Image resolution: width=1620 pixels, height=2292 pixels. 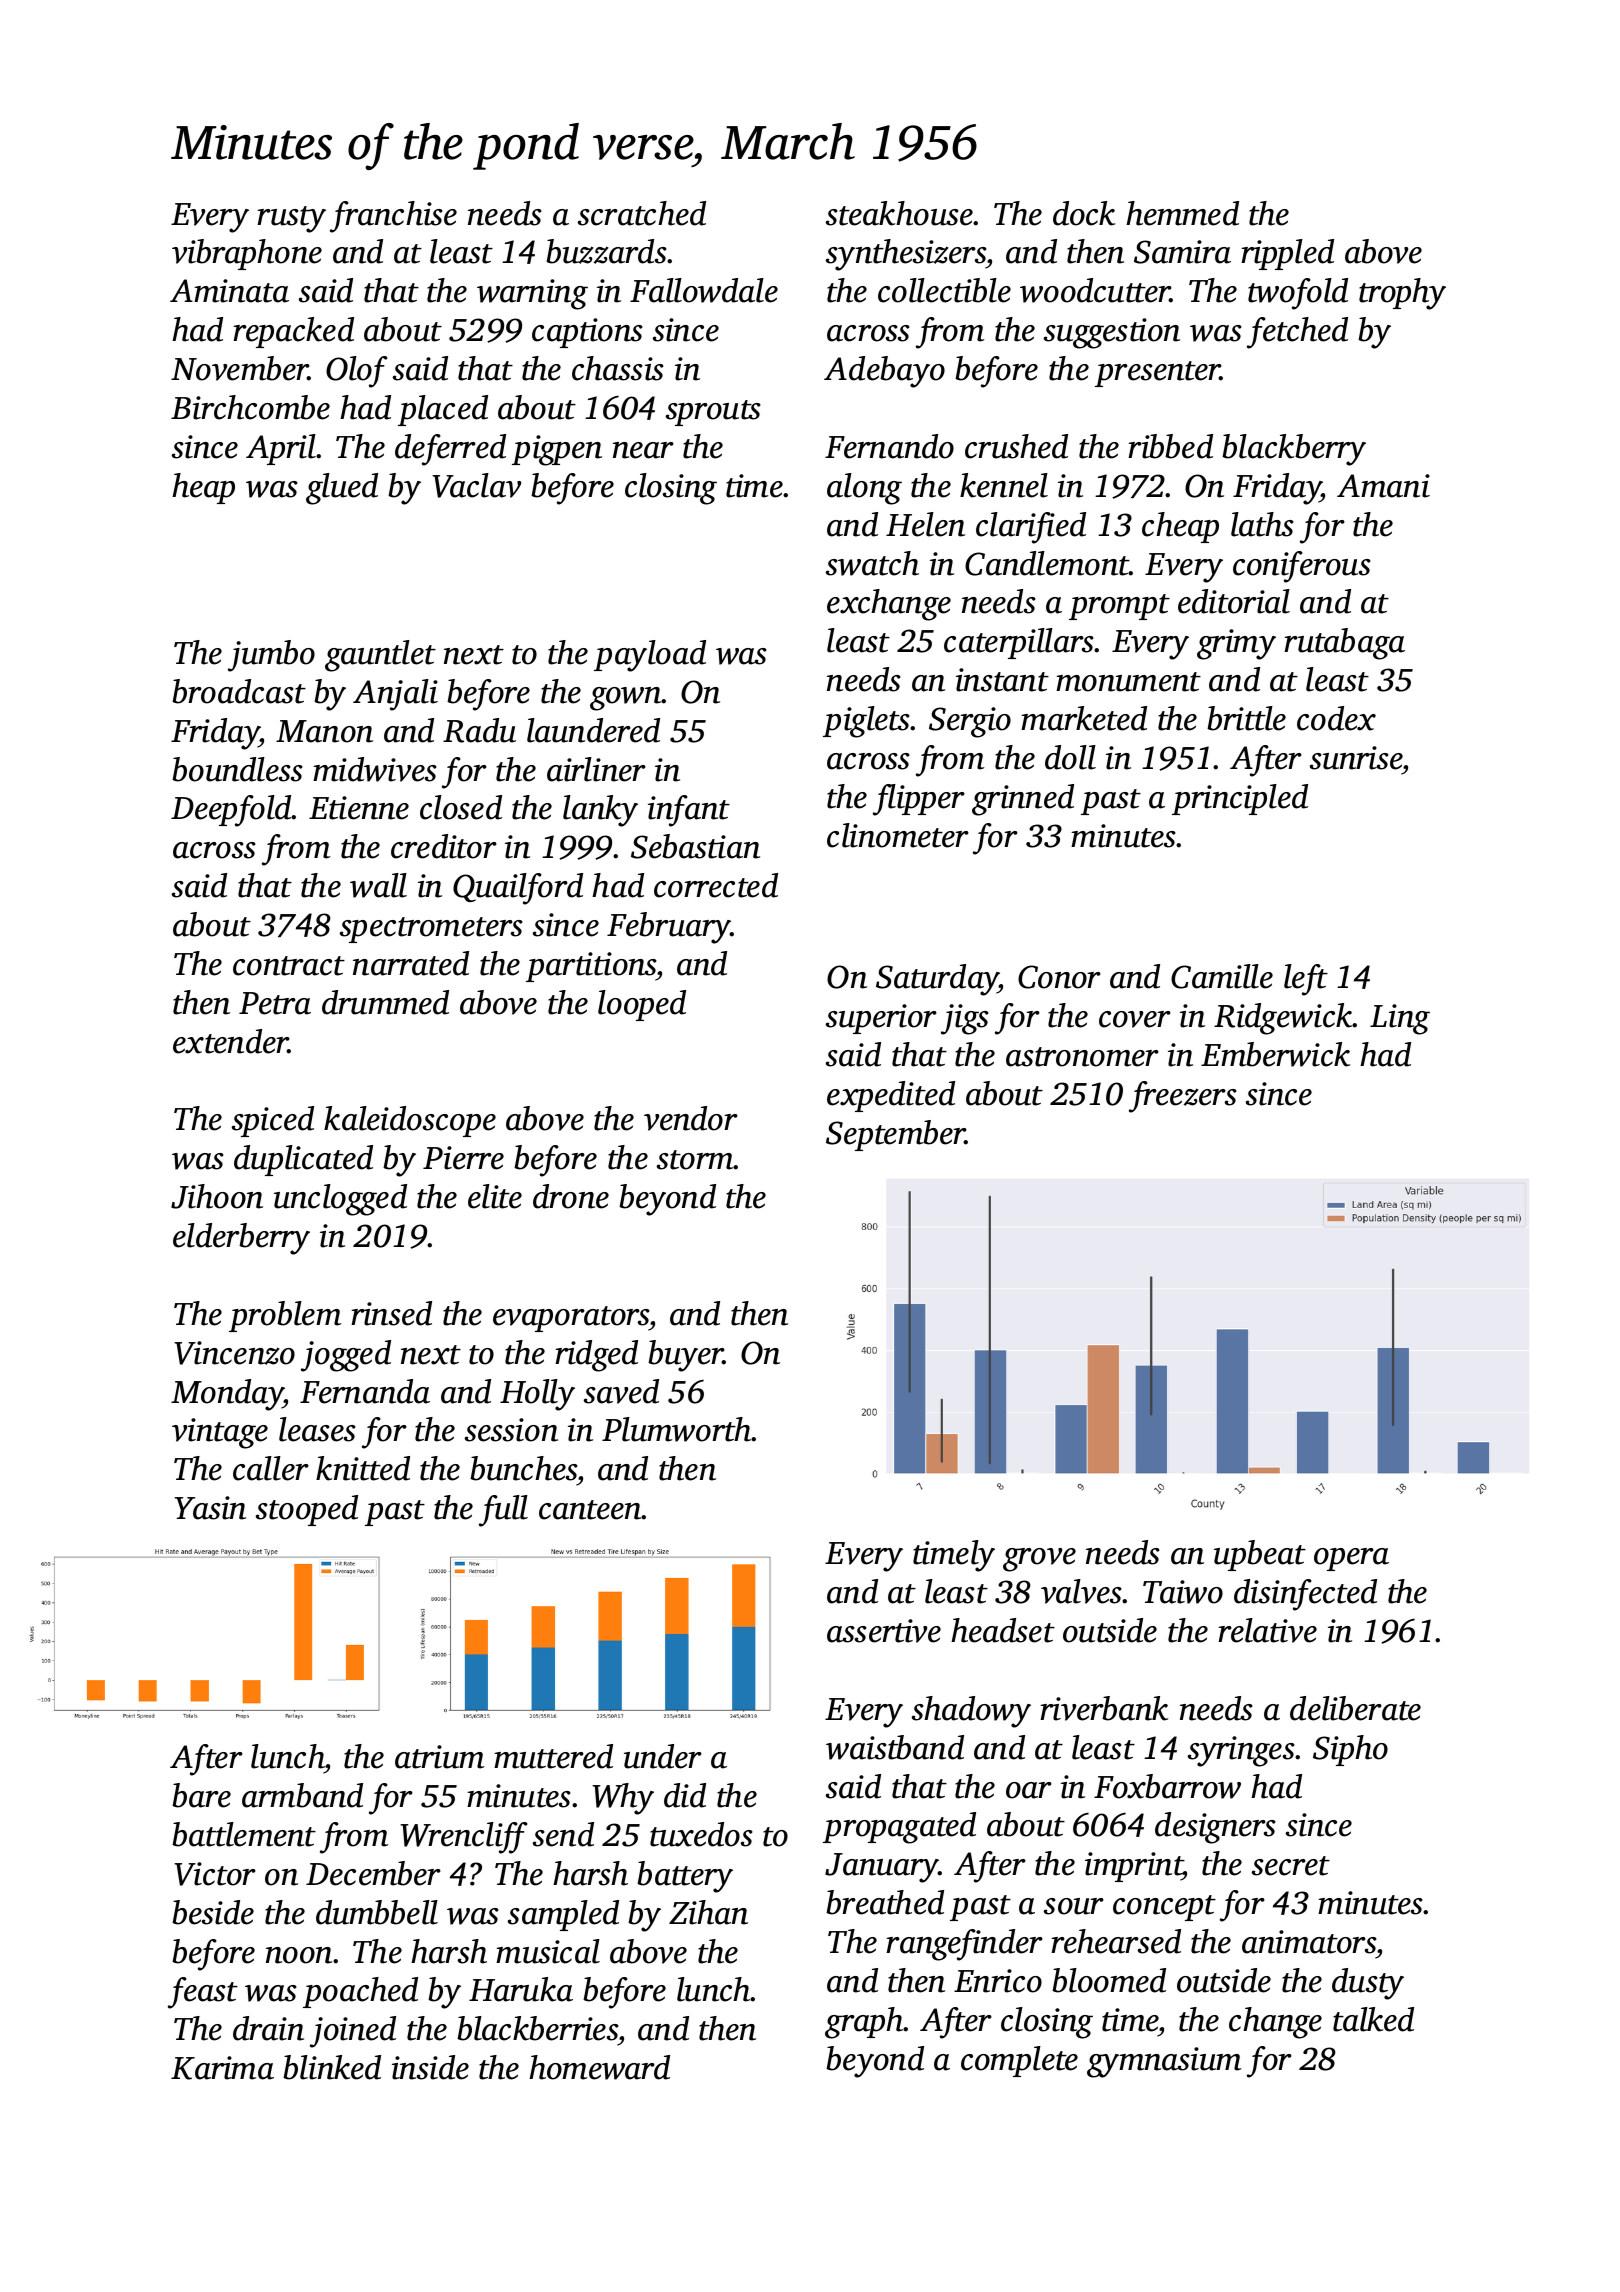 What do you see at coordinates (964, 1945) in the page?
I see `rangefinder` at bounding box center [964, 1945].
